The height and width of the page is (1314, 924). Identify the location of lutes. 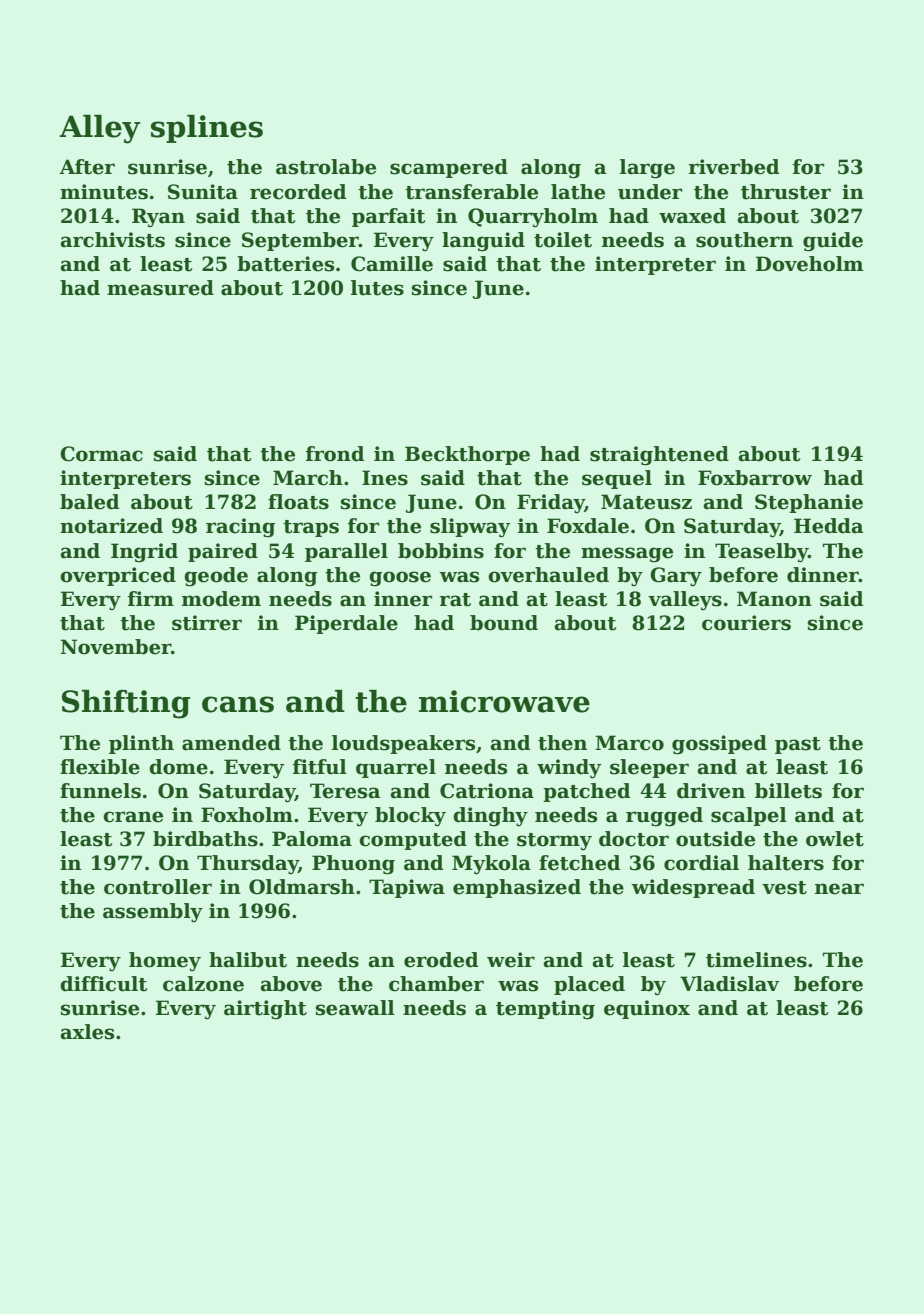
(377, 288).
